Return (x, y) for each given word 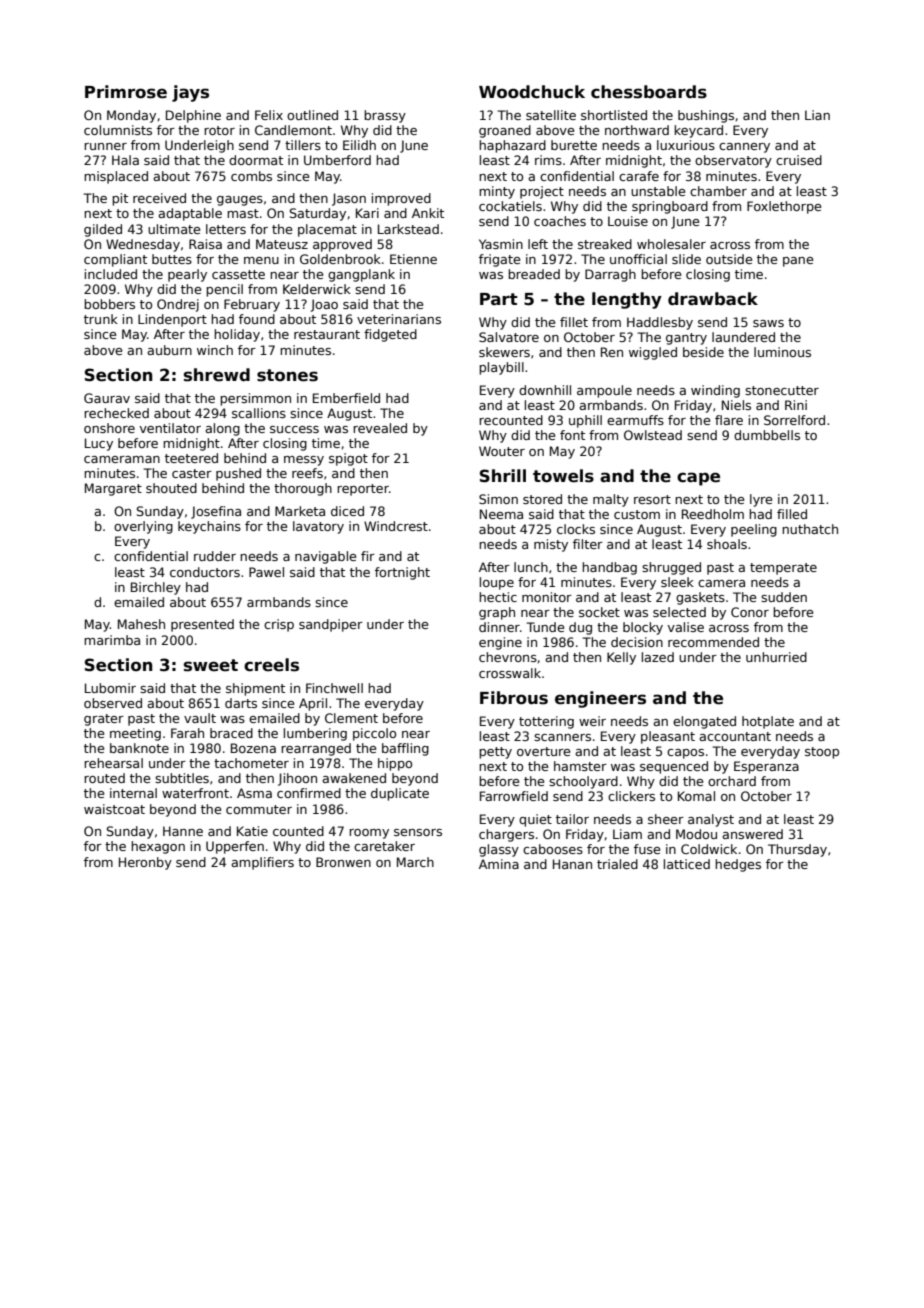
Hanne (183, 831)
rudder (215, 556)
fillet (574, 322)
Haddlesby (660, 323)
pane (798, 262)
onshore (109, 428)
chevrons (508, 657)
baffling (405, 749)
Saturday (318, 214)
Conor (750, 612)
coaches (560, 221)
